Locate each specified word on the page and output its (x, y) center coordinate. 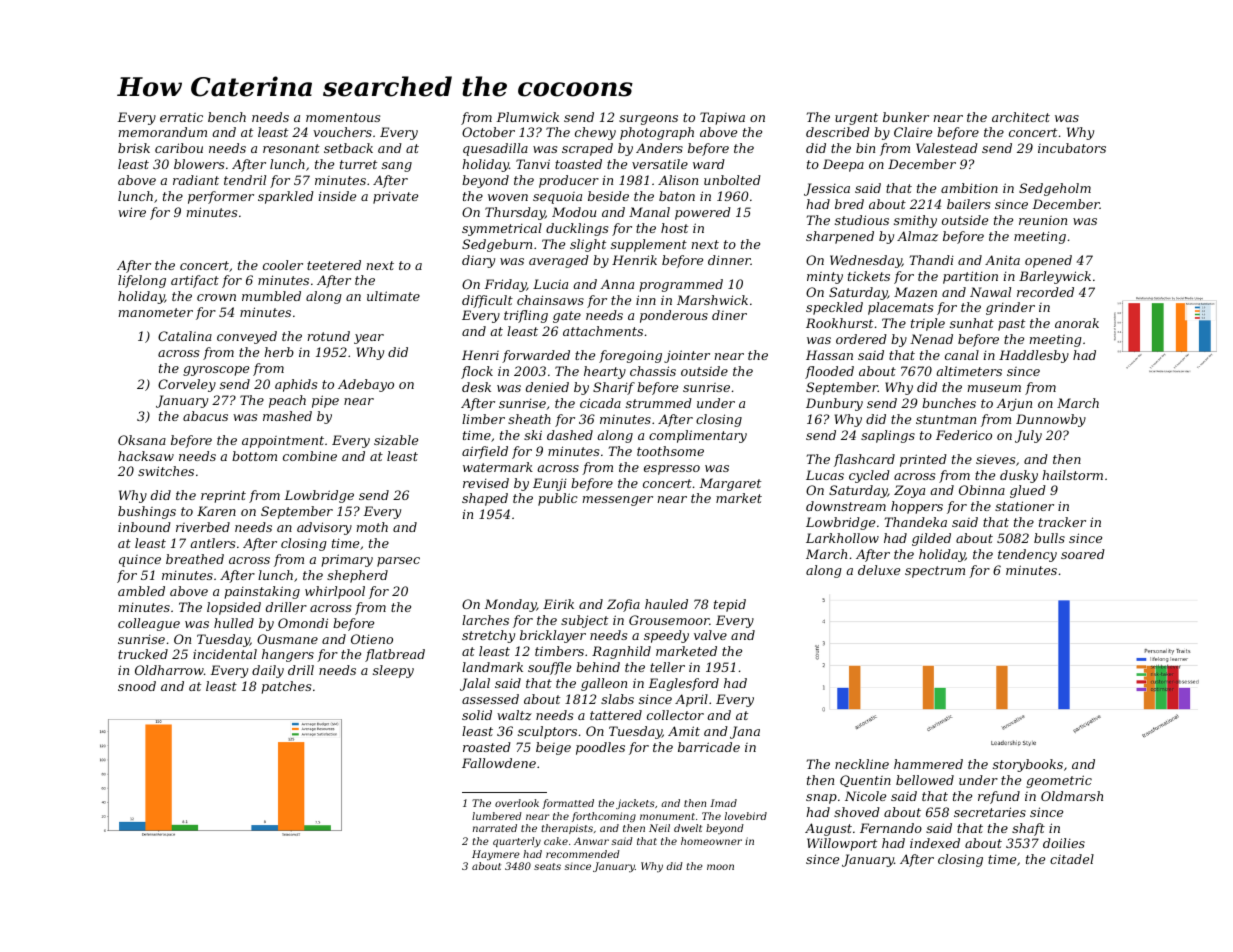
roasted (487, 747)
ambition (969, 188)
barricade (709, 747)
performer (221, 197)
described (838, 132)
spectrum (935, 572)
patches (286, 687)
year (369, 339)
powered (703, 213)
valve (710, 635)
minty (825, 278)
